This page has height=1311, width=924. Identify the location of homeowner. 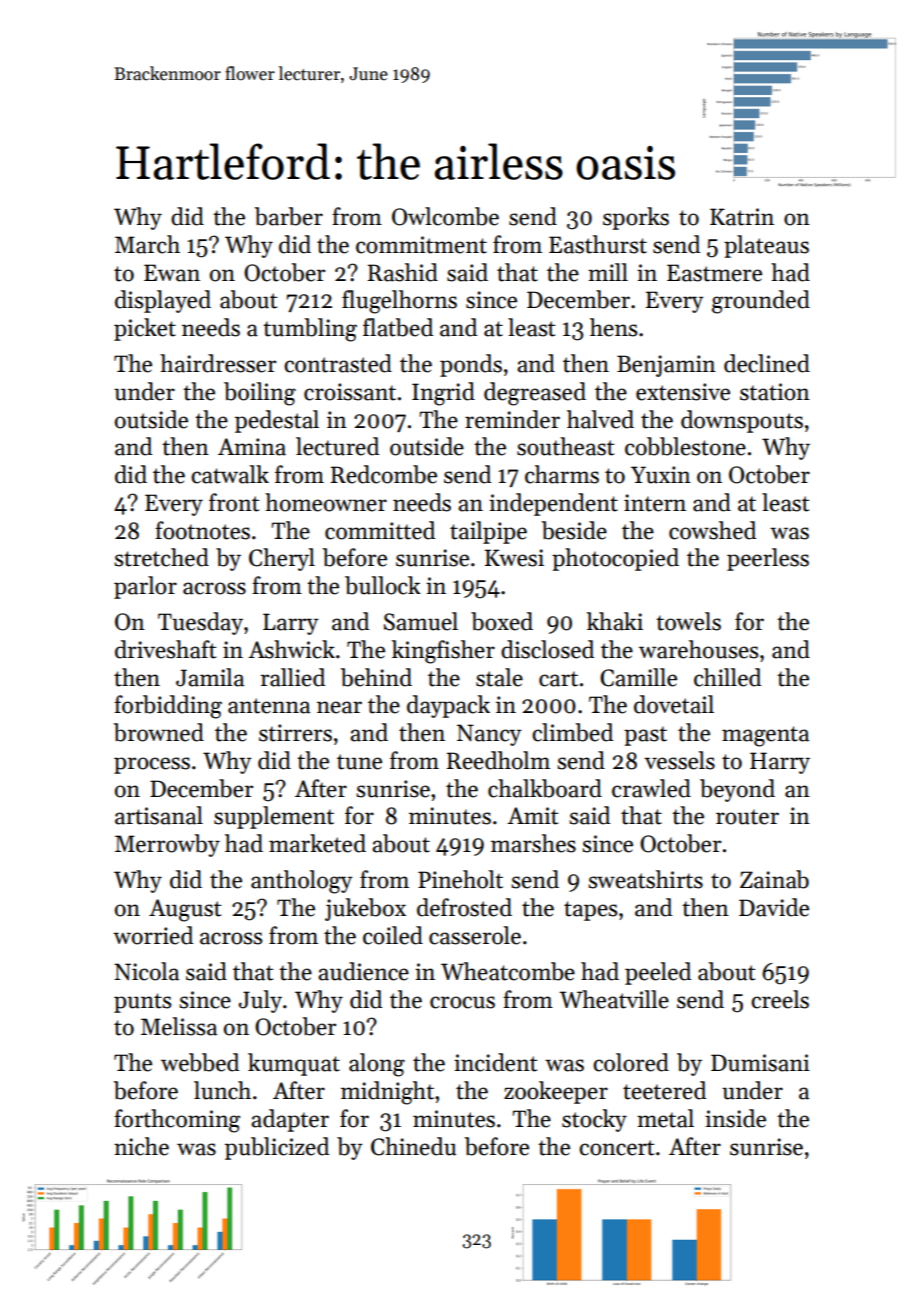
(326, 502).
